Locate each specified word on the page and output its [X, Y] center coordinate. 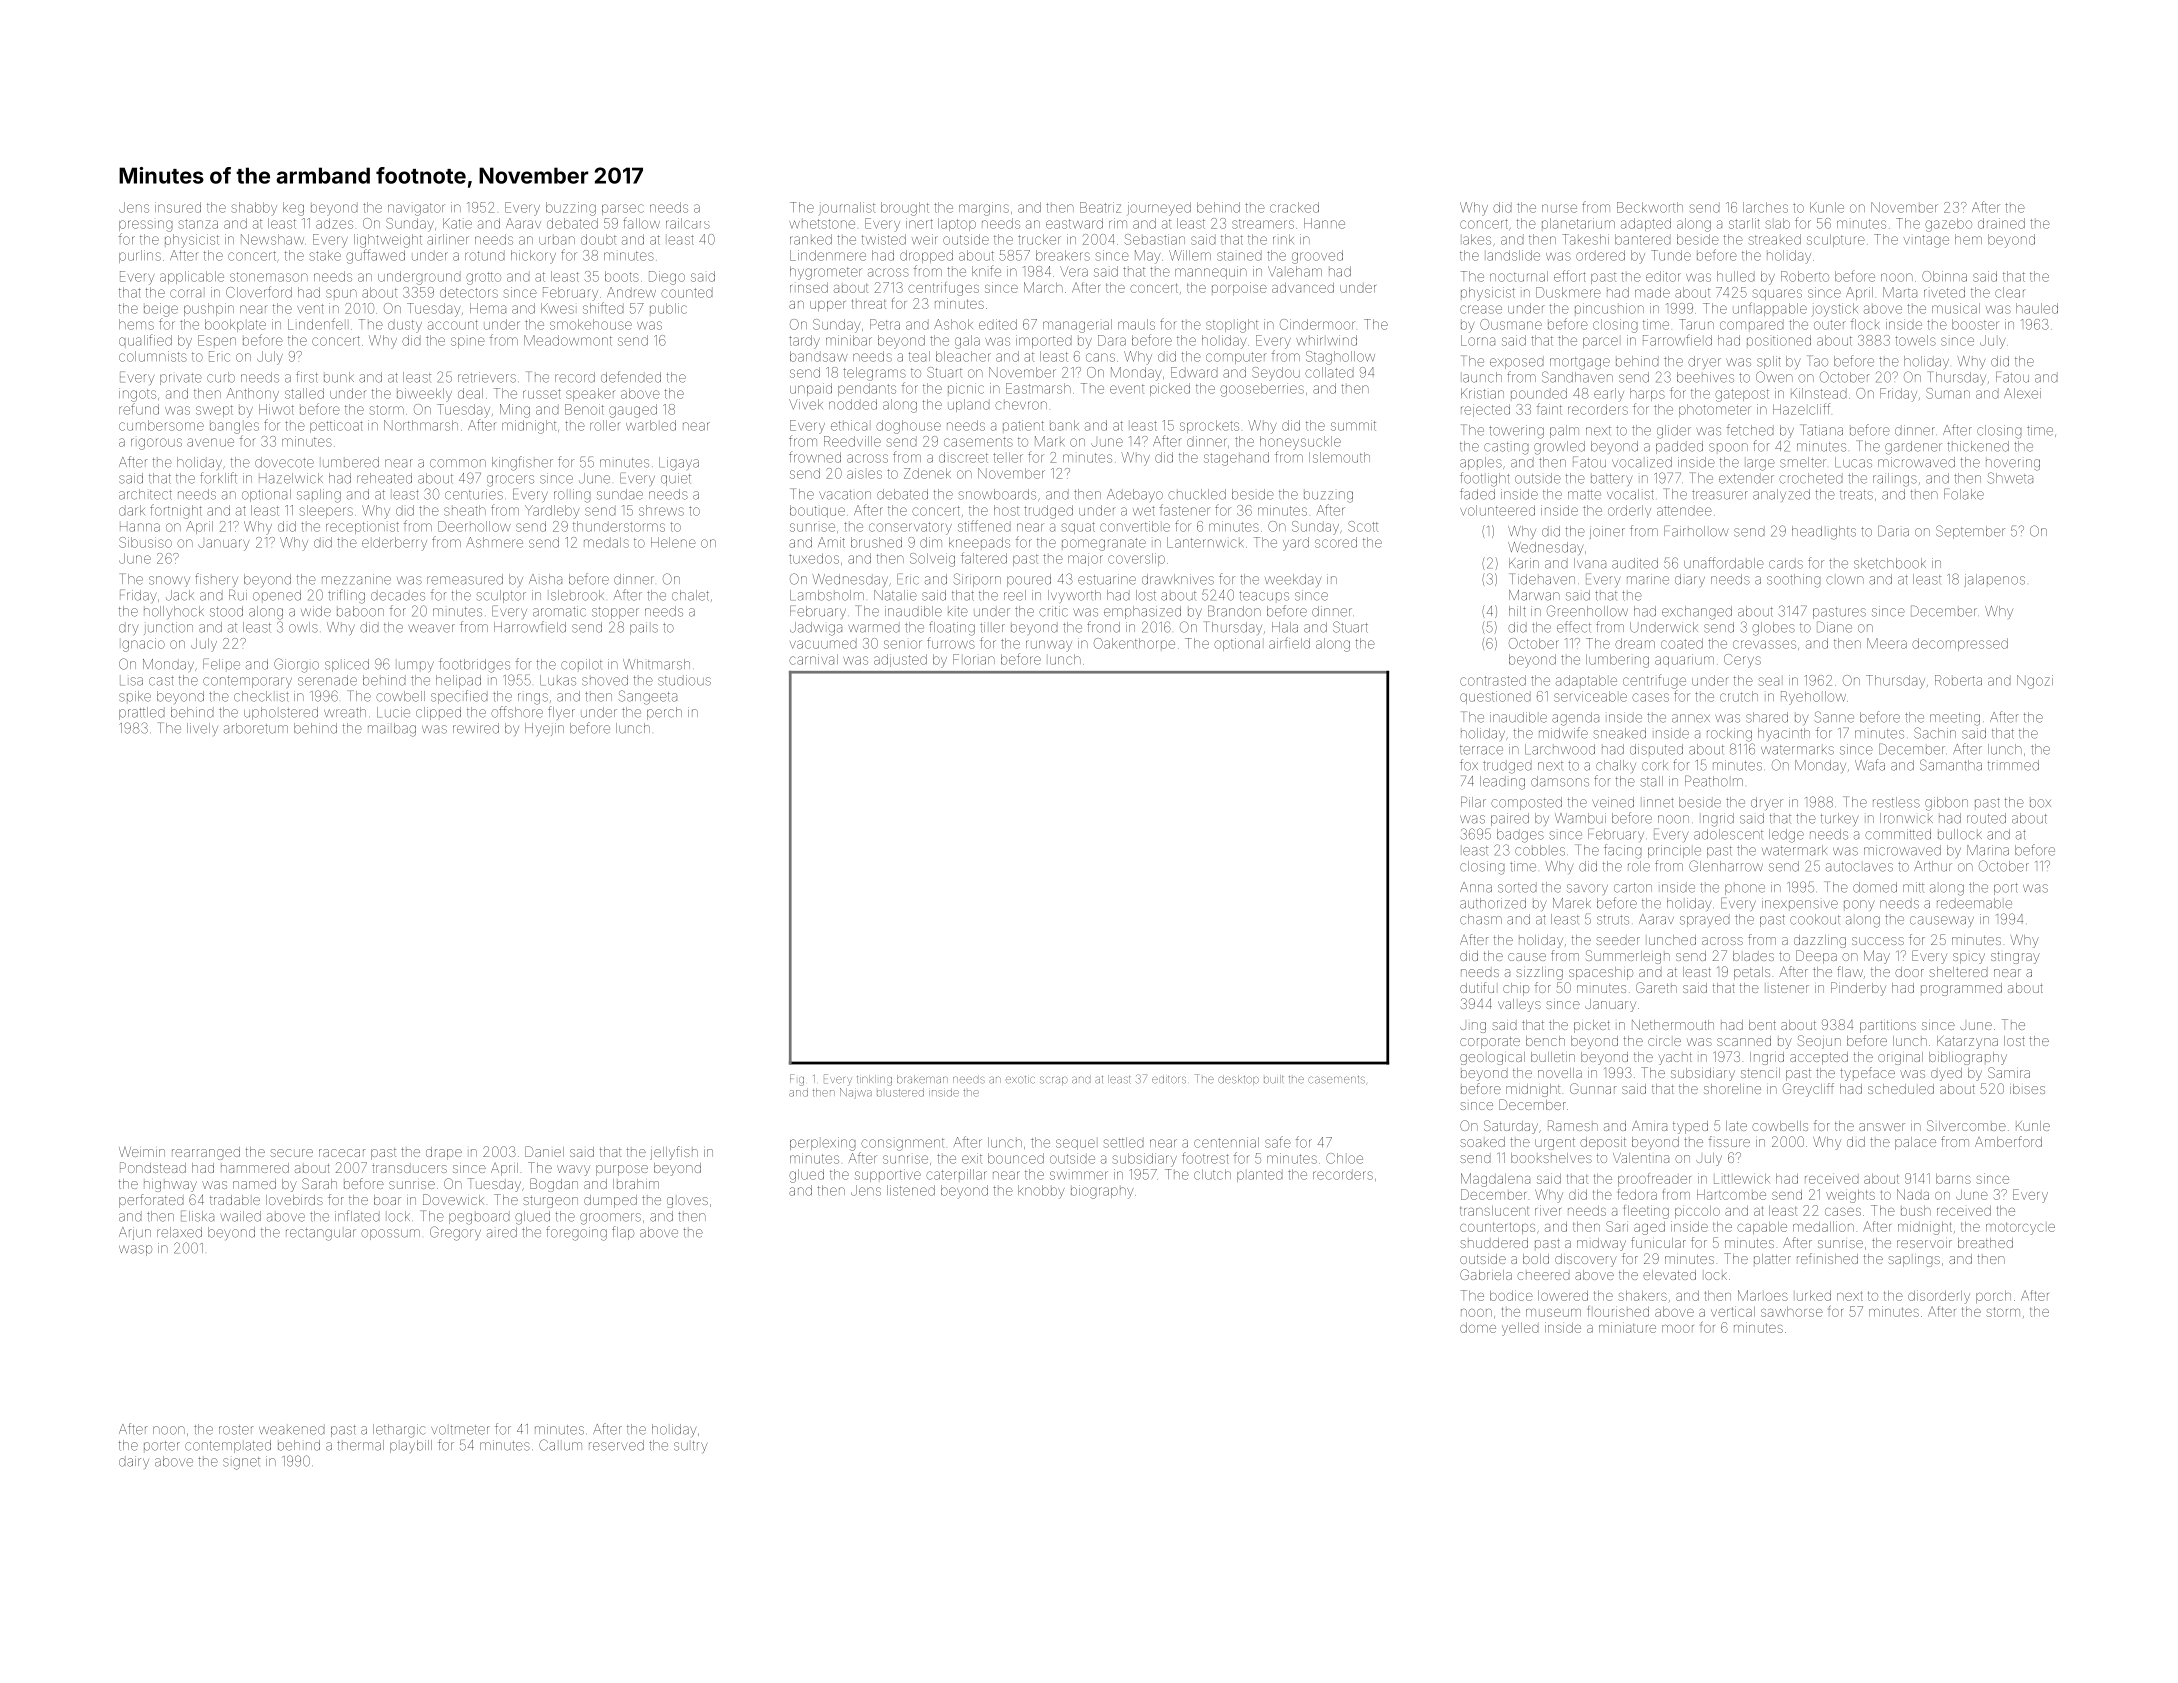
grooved [1317, 257]
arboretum [256, 728]
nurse [1559, 208]
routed [1986, 818]
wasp [135, 1250]
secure [291, 1153]
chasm [1481, 919]
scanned [1744, 1041]
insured [178, 207]
